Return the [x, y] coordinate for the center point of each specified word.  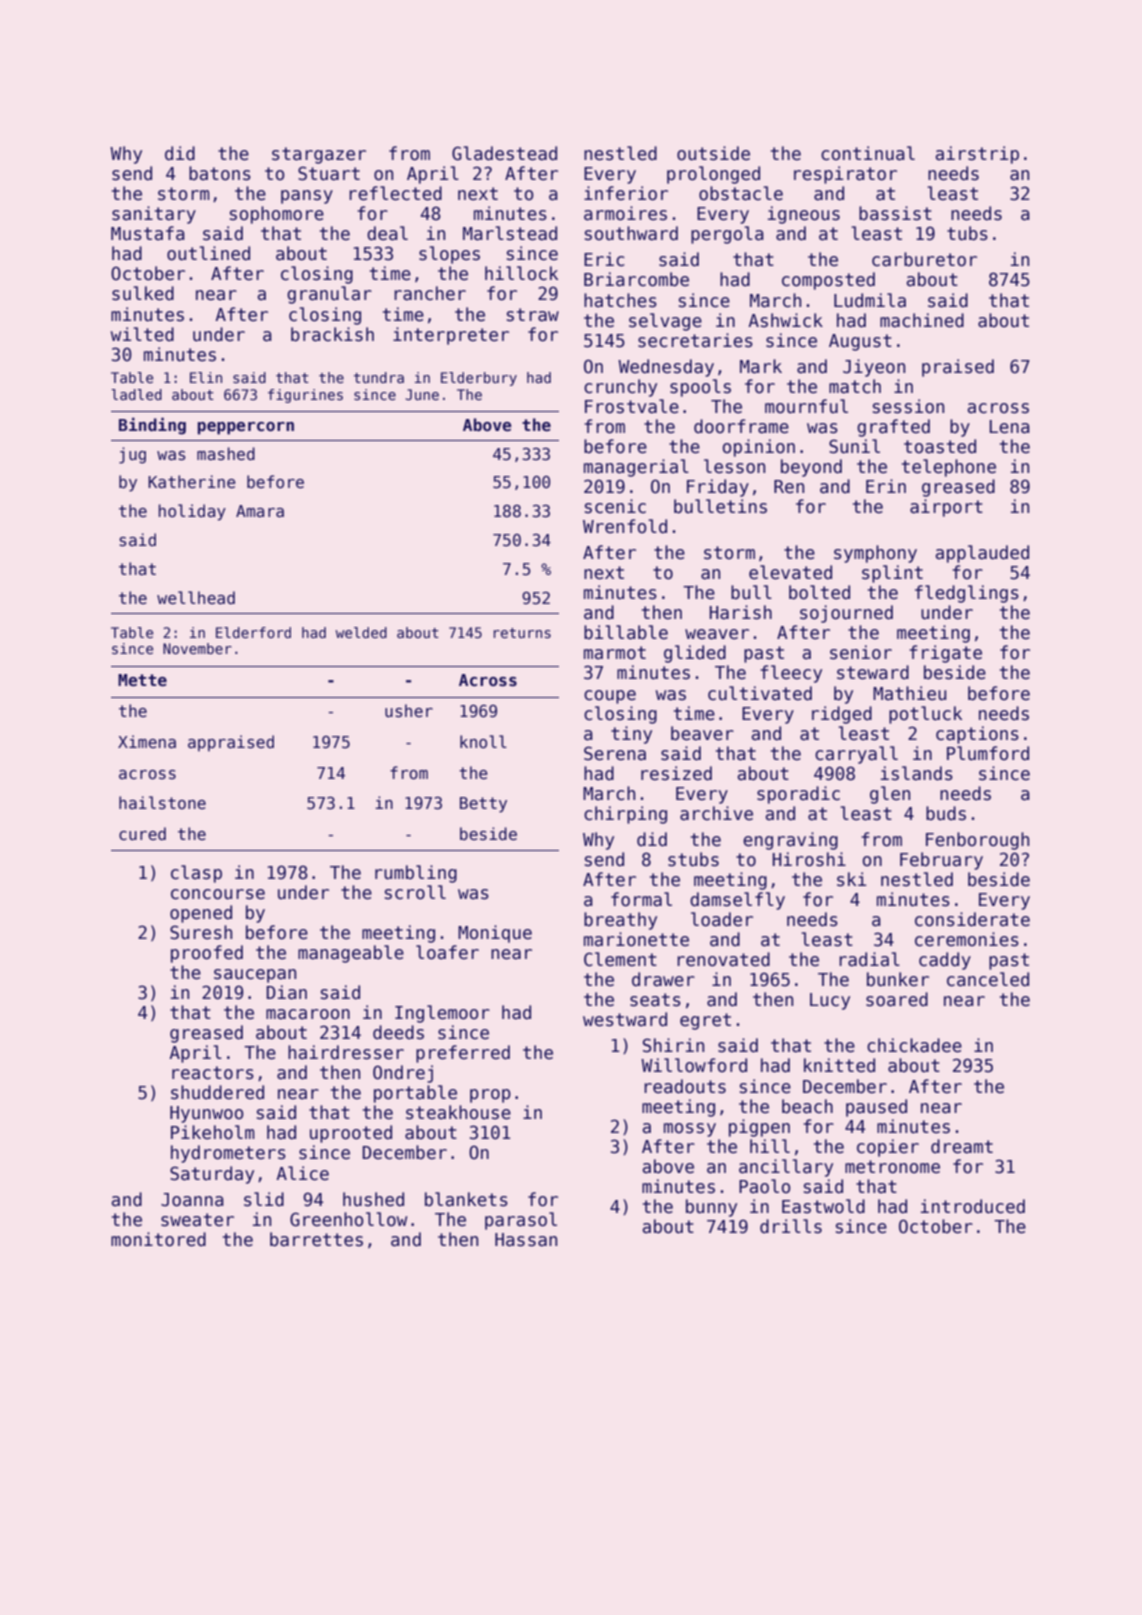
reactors [213, 1073]
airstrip [977, 155]
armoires [625, 213]
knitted [839, 1065]
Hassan [526, 1240]
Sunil [854, 446]
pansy [307, 197]
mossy [690, 1130]
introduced [973, 1206]
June [422, 394]
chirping [625, 815]
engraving [790, 841]
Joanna [192, 1200]
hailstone [162, 802]
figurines [305, 396]
